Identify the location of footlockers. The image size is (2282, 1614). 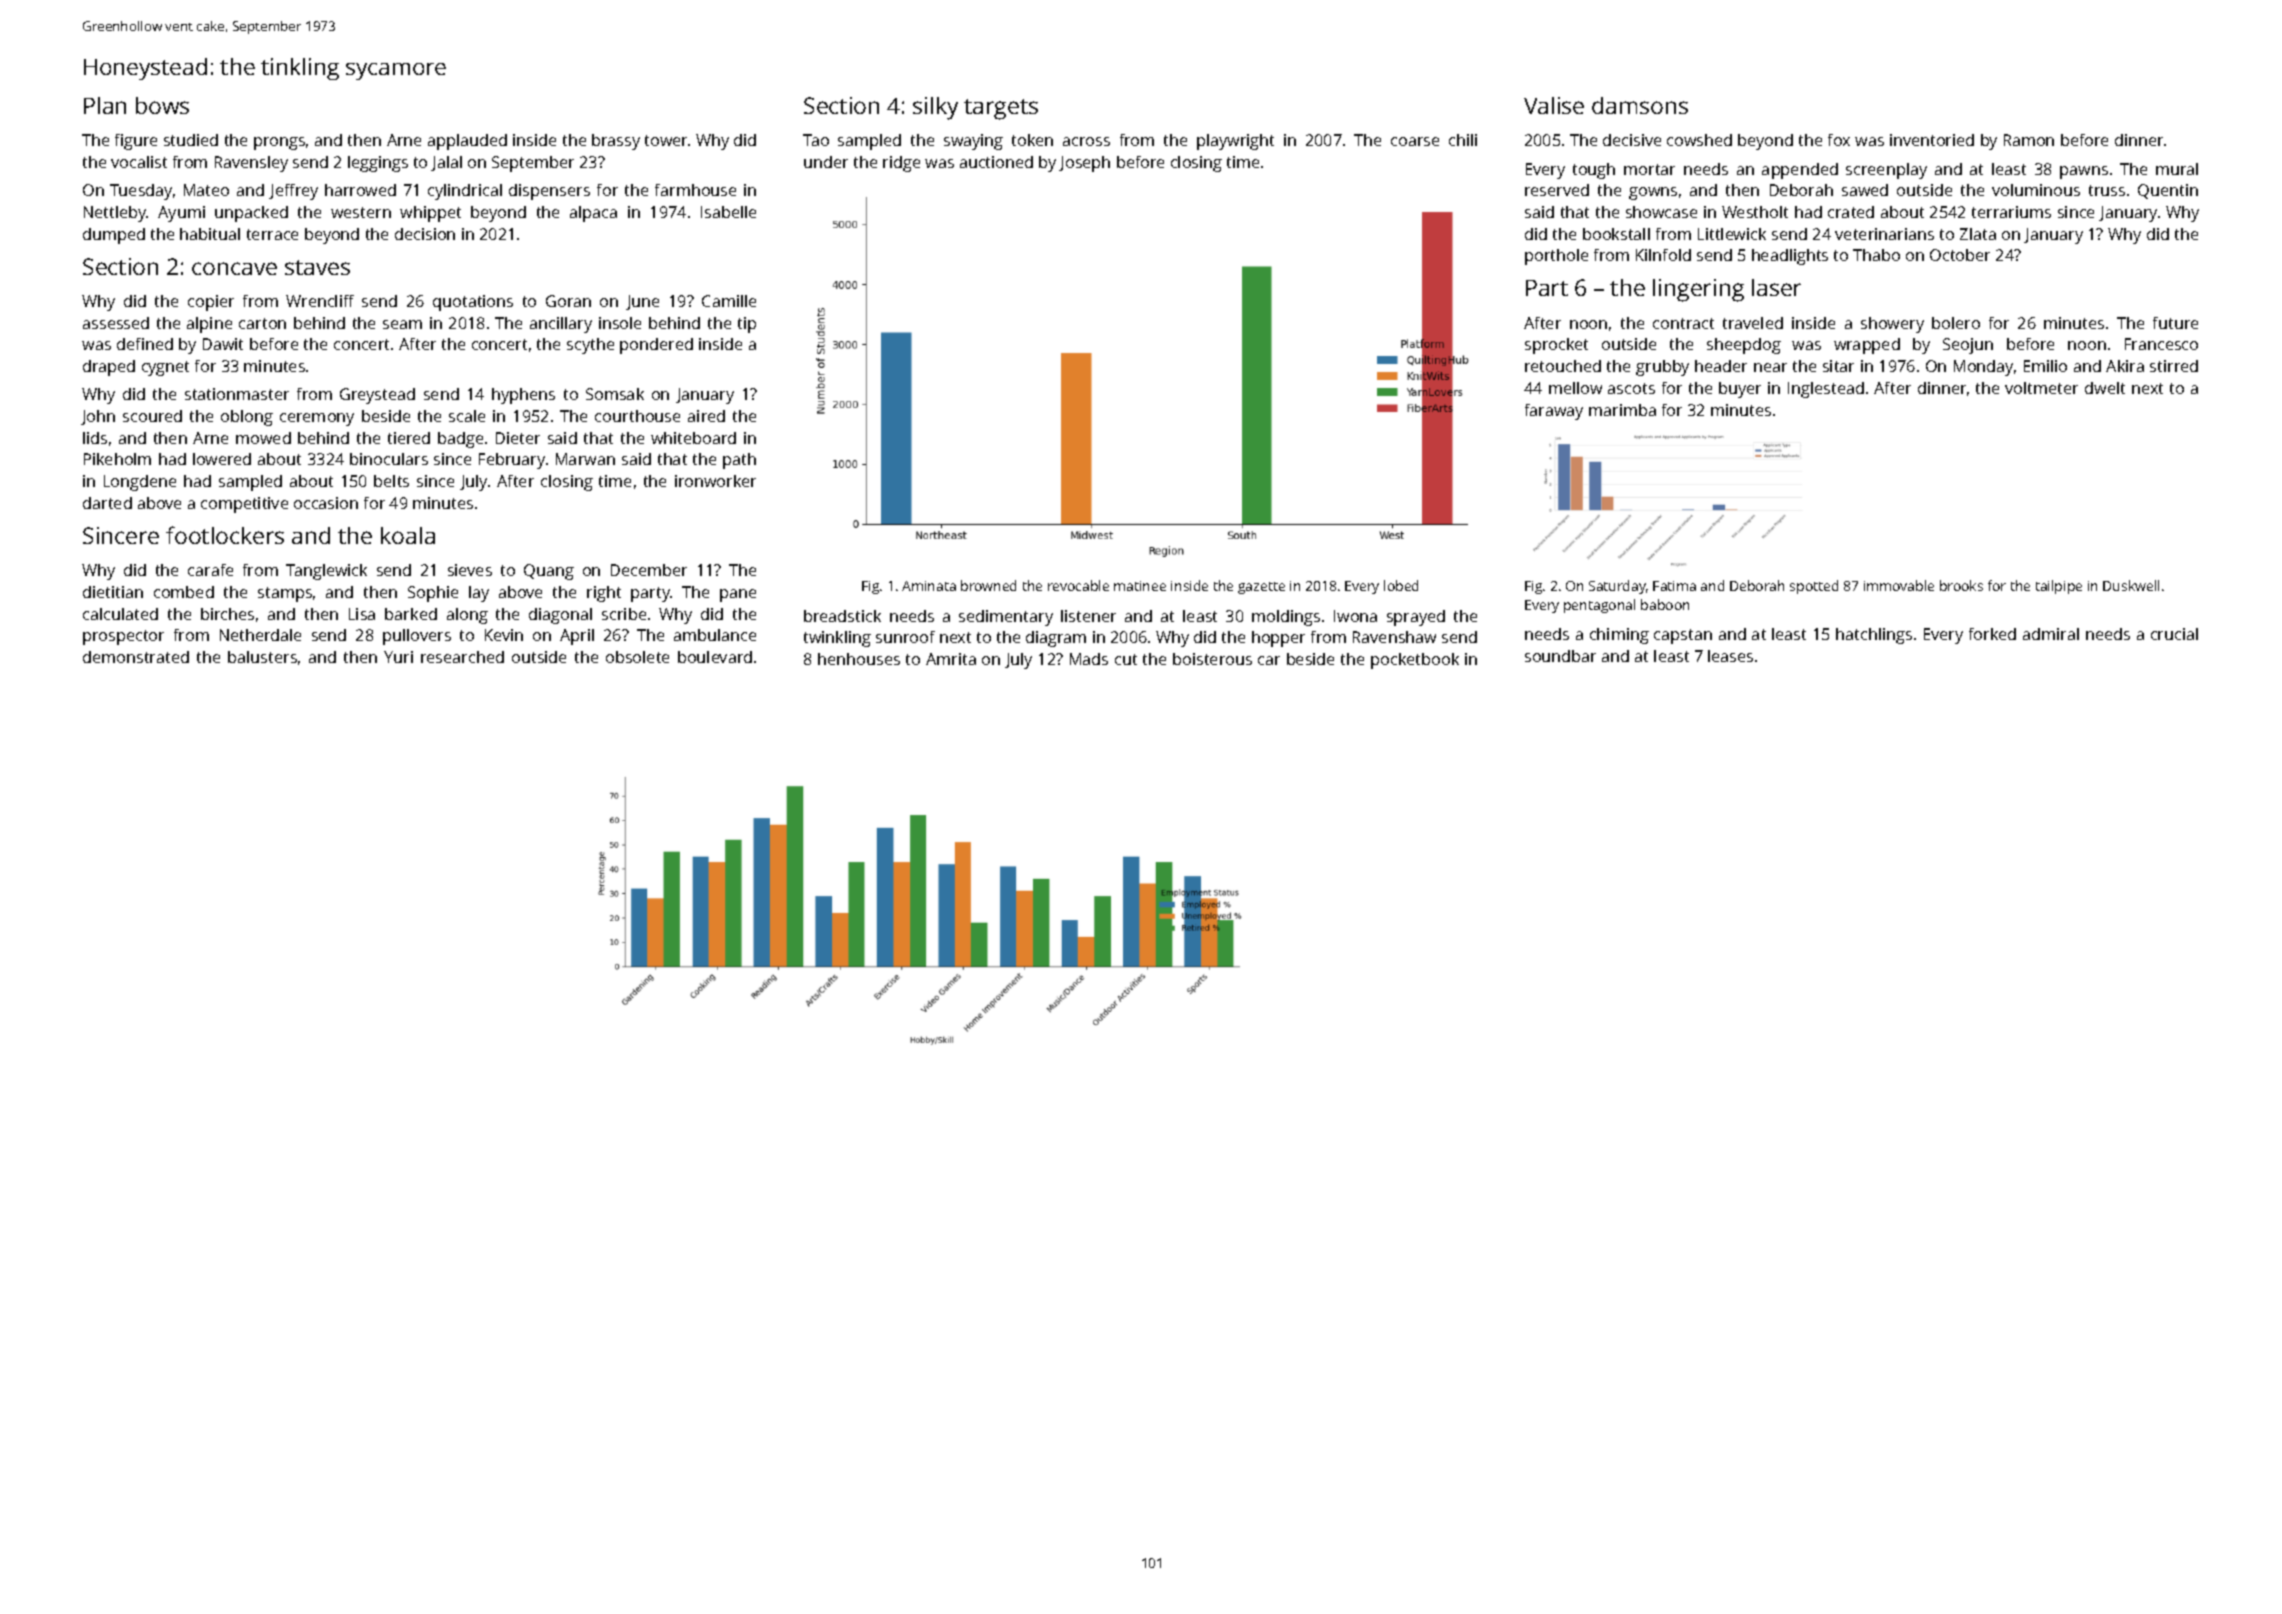
(225, 535).
